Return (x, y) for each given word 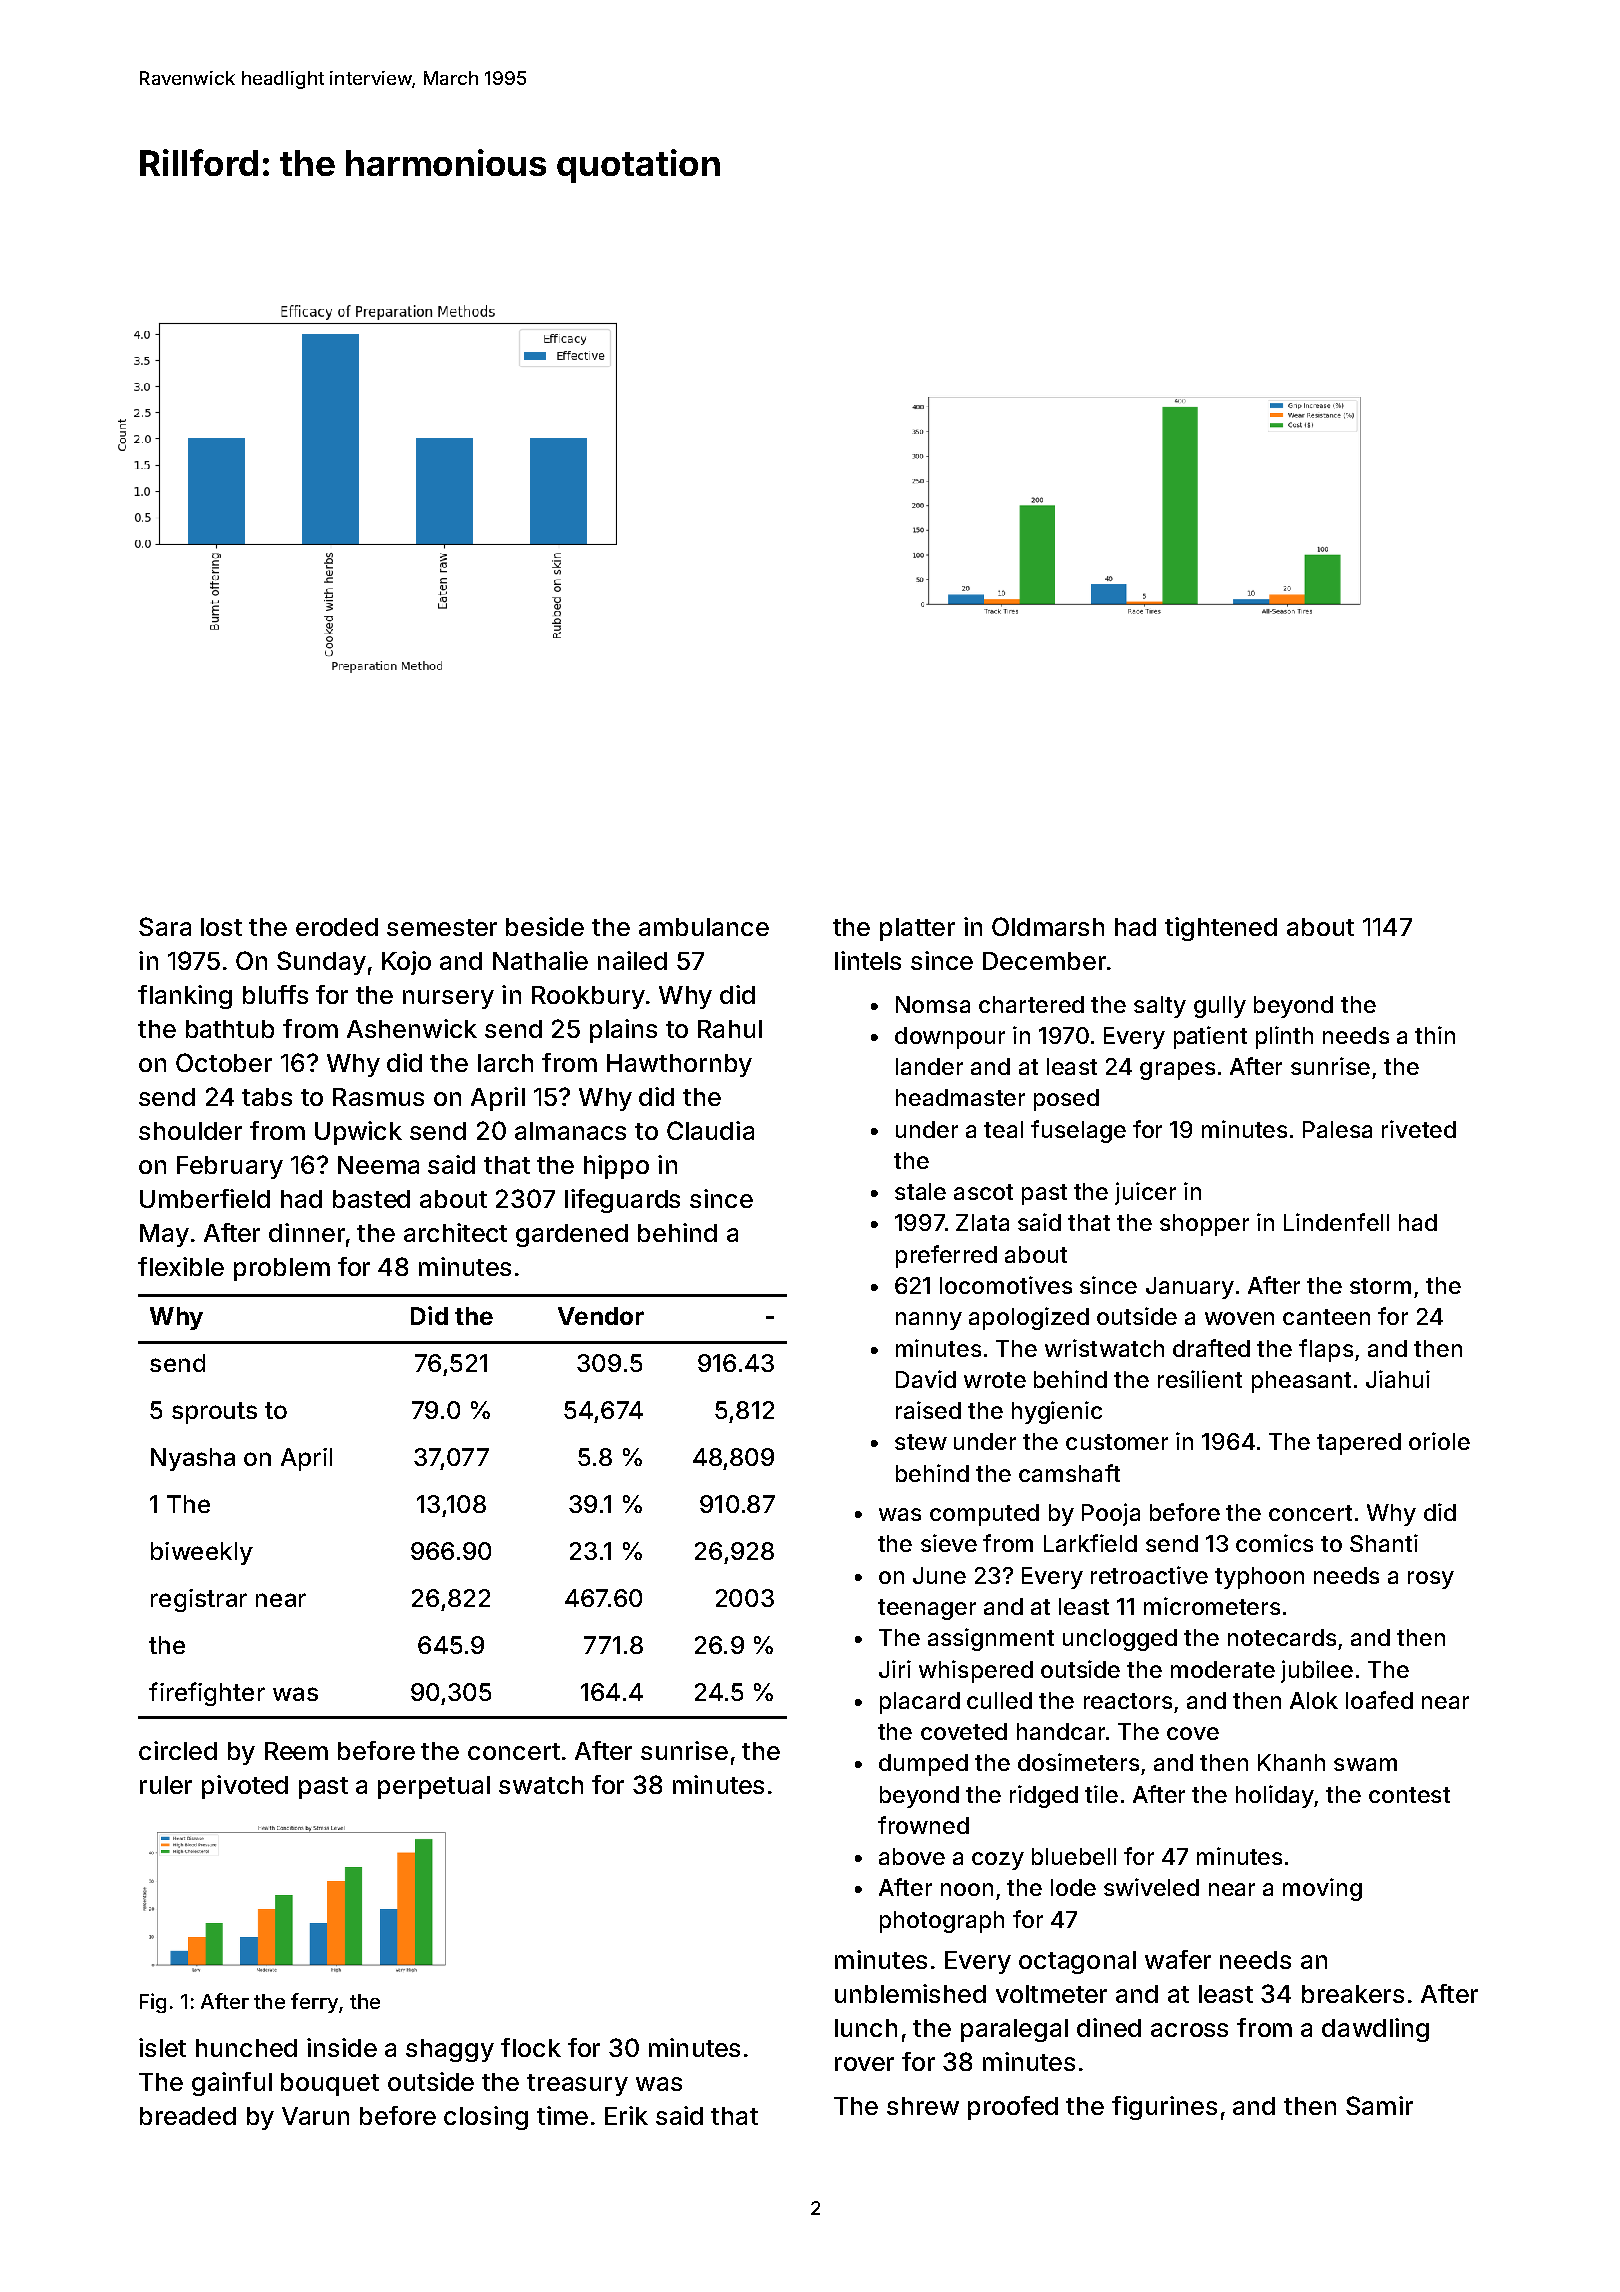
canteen (1326, 1317)
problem (282, 1269)
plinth (1284, 1037)
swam (1365, 1764)
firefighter (207, 1694)
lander (929, 1066)
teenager (927, 1609)
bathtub (230, 1029)
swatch (541, 1785)
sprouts (214, 1413)
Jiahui (1398, 1379)
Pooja (1111, 1514)
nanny (929, 1321)
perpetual (434, 1787)
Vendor (601, 1316)
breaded (188, 2116)
